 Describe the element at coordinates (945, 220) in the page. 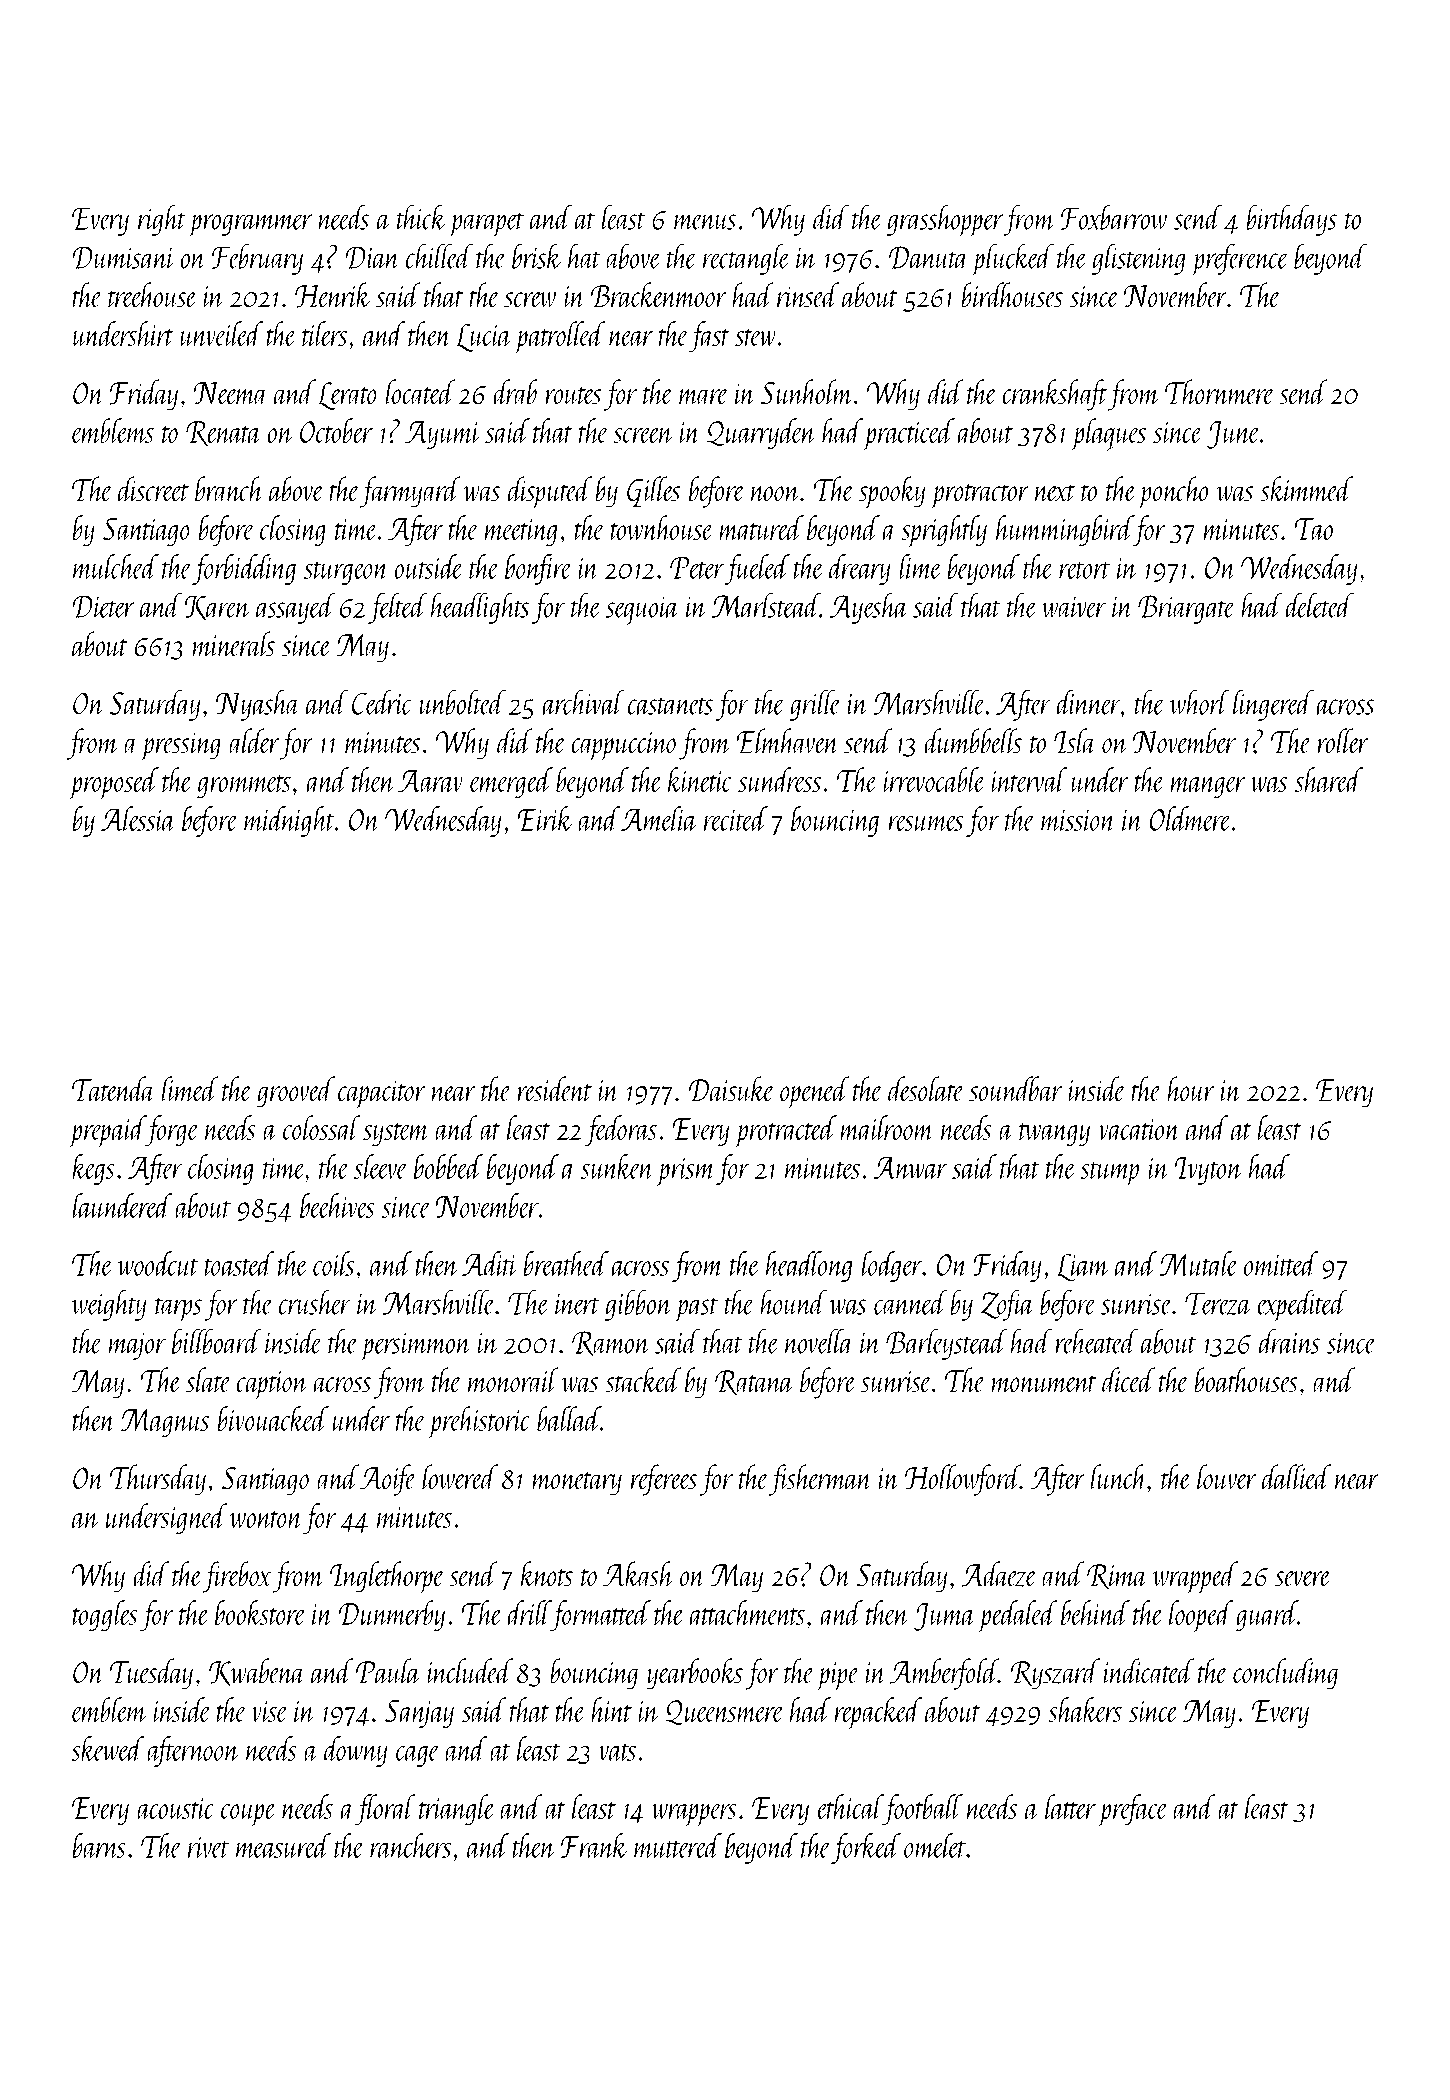

I see `grasshopper` at that location.
